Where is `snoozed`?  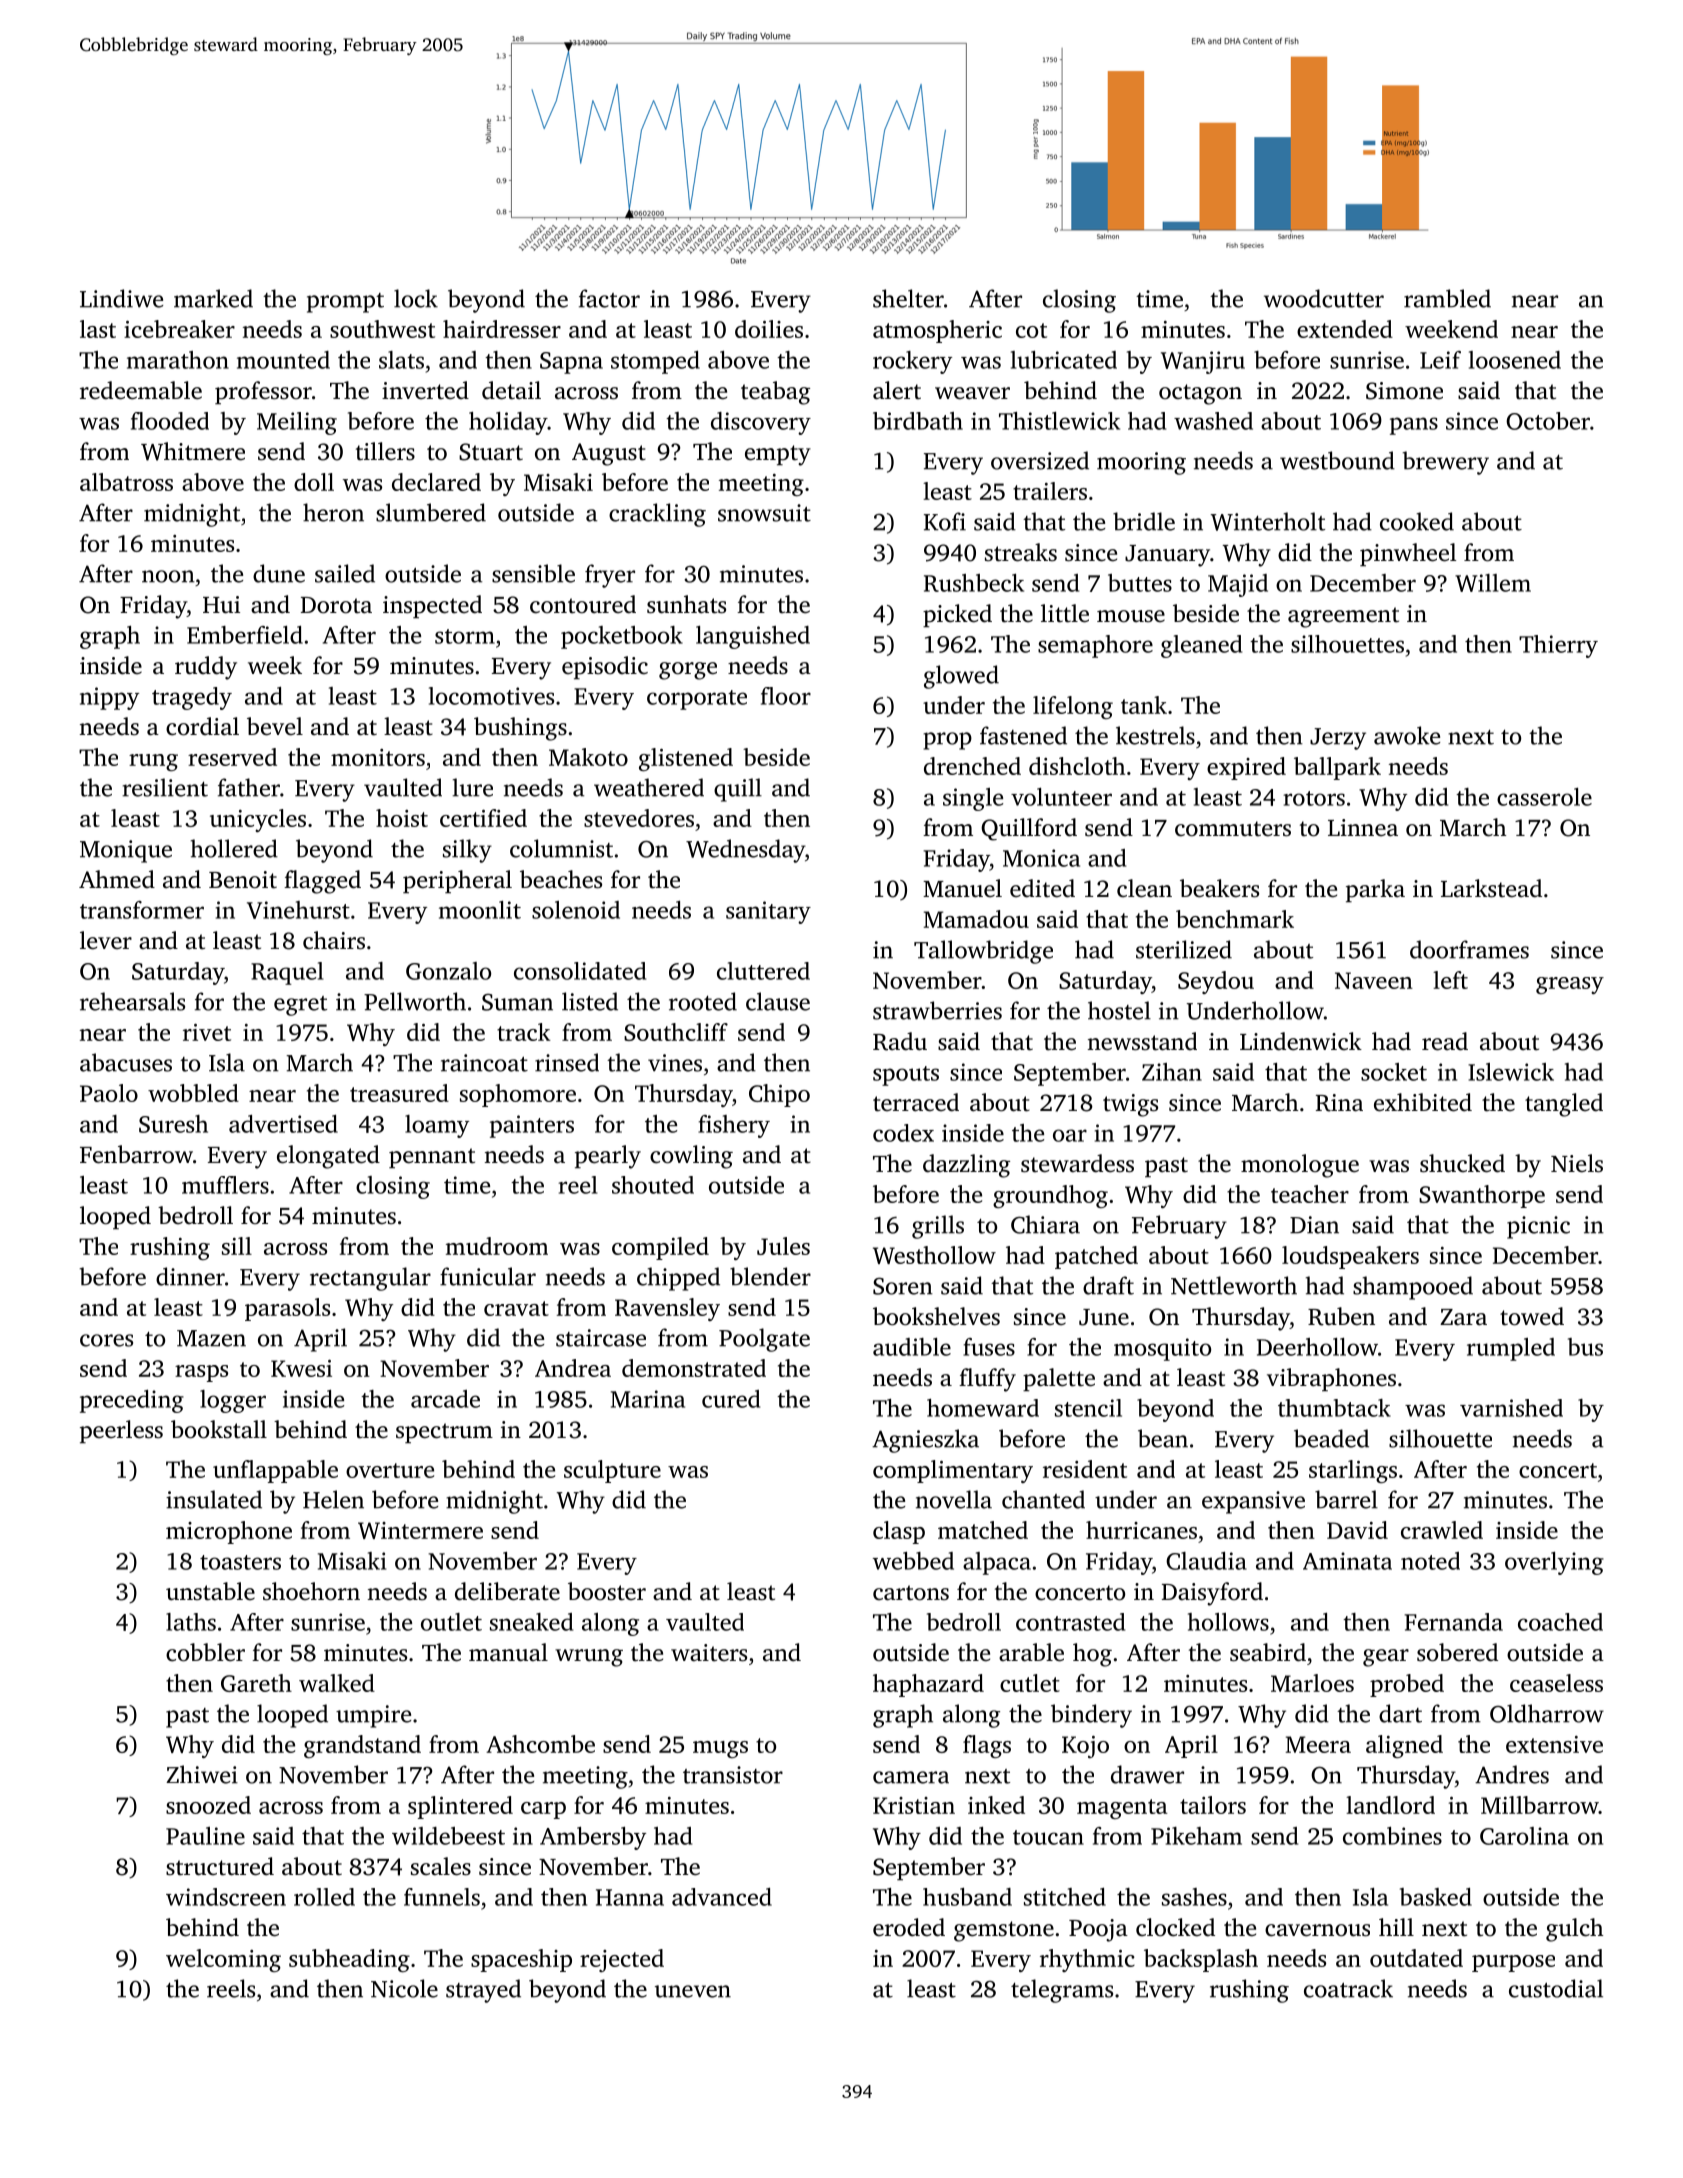 snoozed is located at coordinates (208, 1805).
